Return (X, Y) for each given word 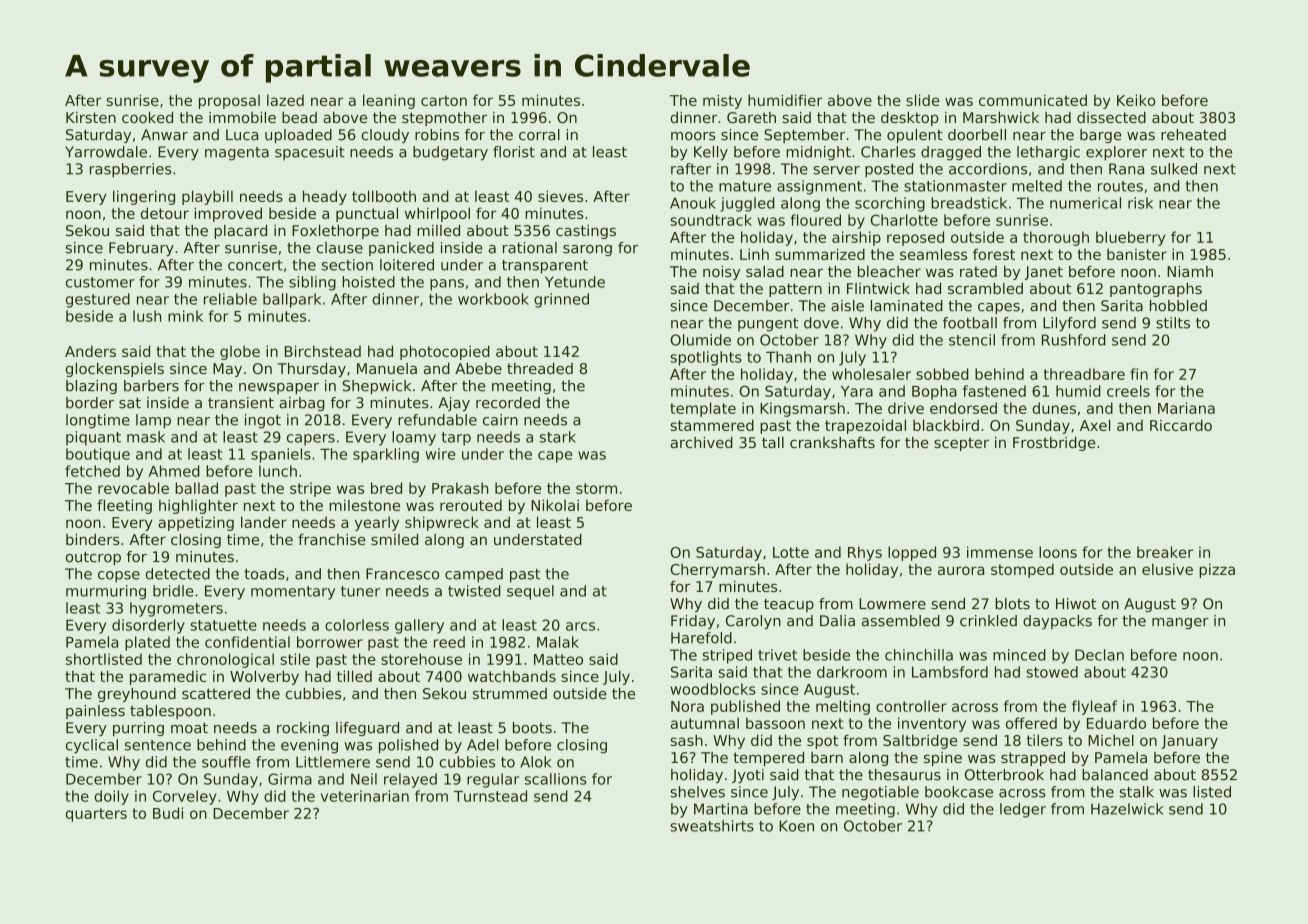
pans (447, 285)
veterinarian (365, 796)
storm (596, 488)
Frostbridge (1054, 444)
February (141, 249)
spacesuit (310, 153)
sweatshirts (712, 826)
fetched (92, 471)
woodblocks (713, 689)
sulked (1174, 169)
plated (147, 643)
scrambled (985, 288)
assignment (819, 187)
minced (1019, 655)
